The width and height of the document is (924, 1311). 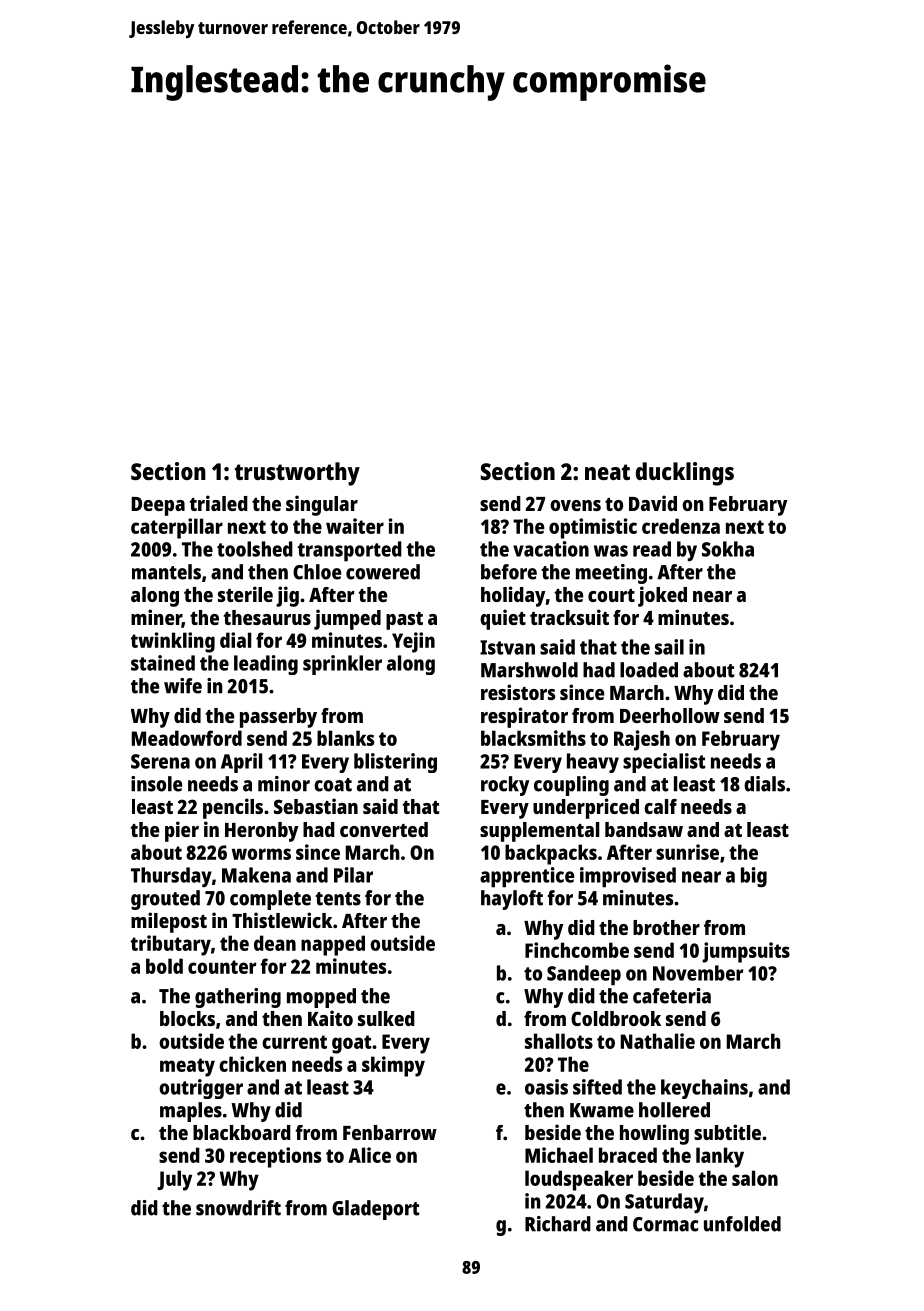 What do you see at coordinates (384, 829) in the document?
I see `converted` at bounding box center [384, 829].
